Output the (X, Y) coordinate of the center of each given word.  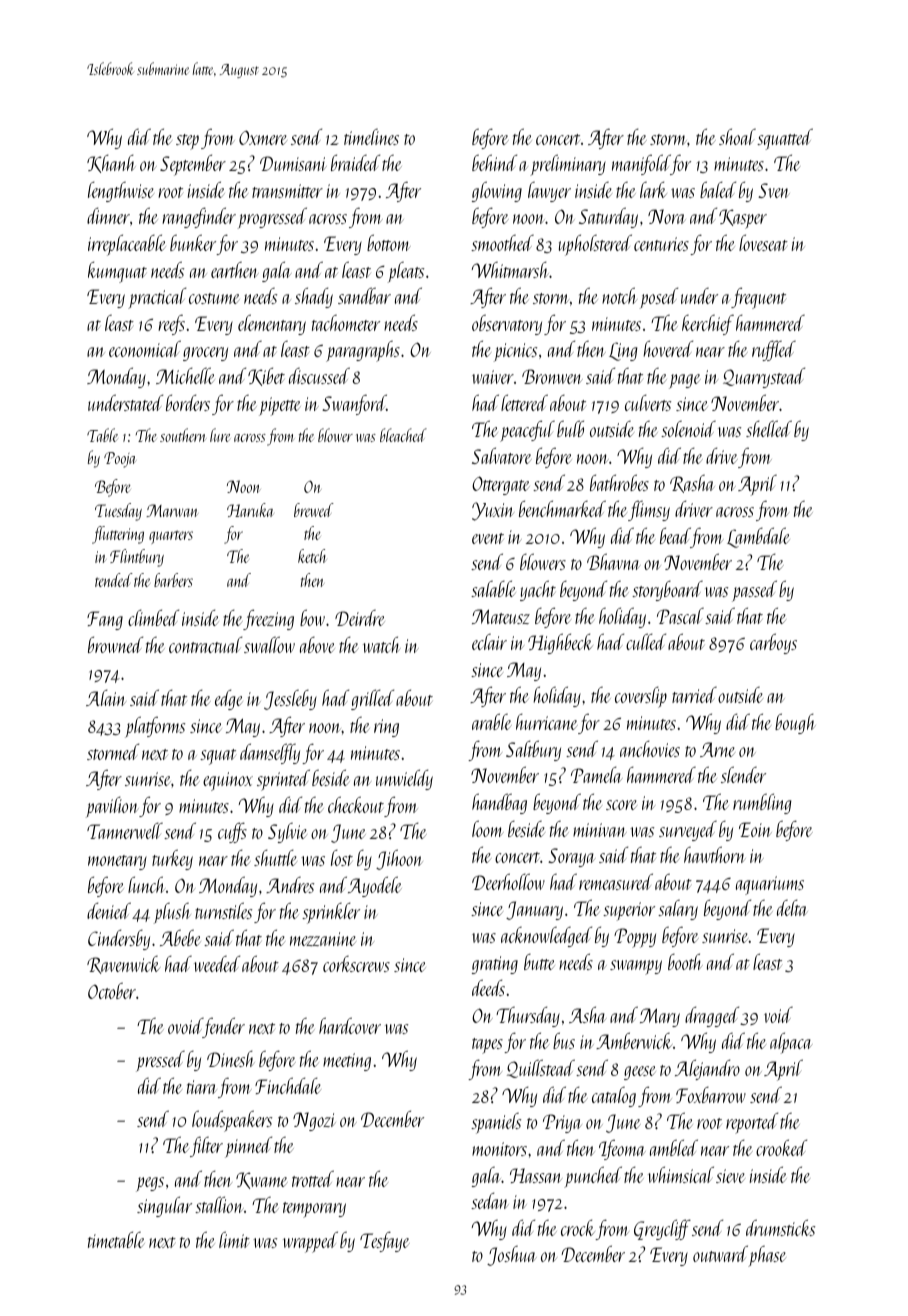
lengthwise (121, 191)
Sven (774, 190)
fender (224, 1027)
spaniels (496, 1123)
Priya (562, 1123)
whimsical (681, 1174)
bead (675, 535)
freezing (268, 619)
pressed (160, 1061)
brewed (314, 510)
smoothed (502, 243)
